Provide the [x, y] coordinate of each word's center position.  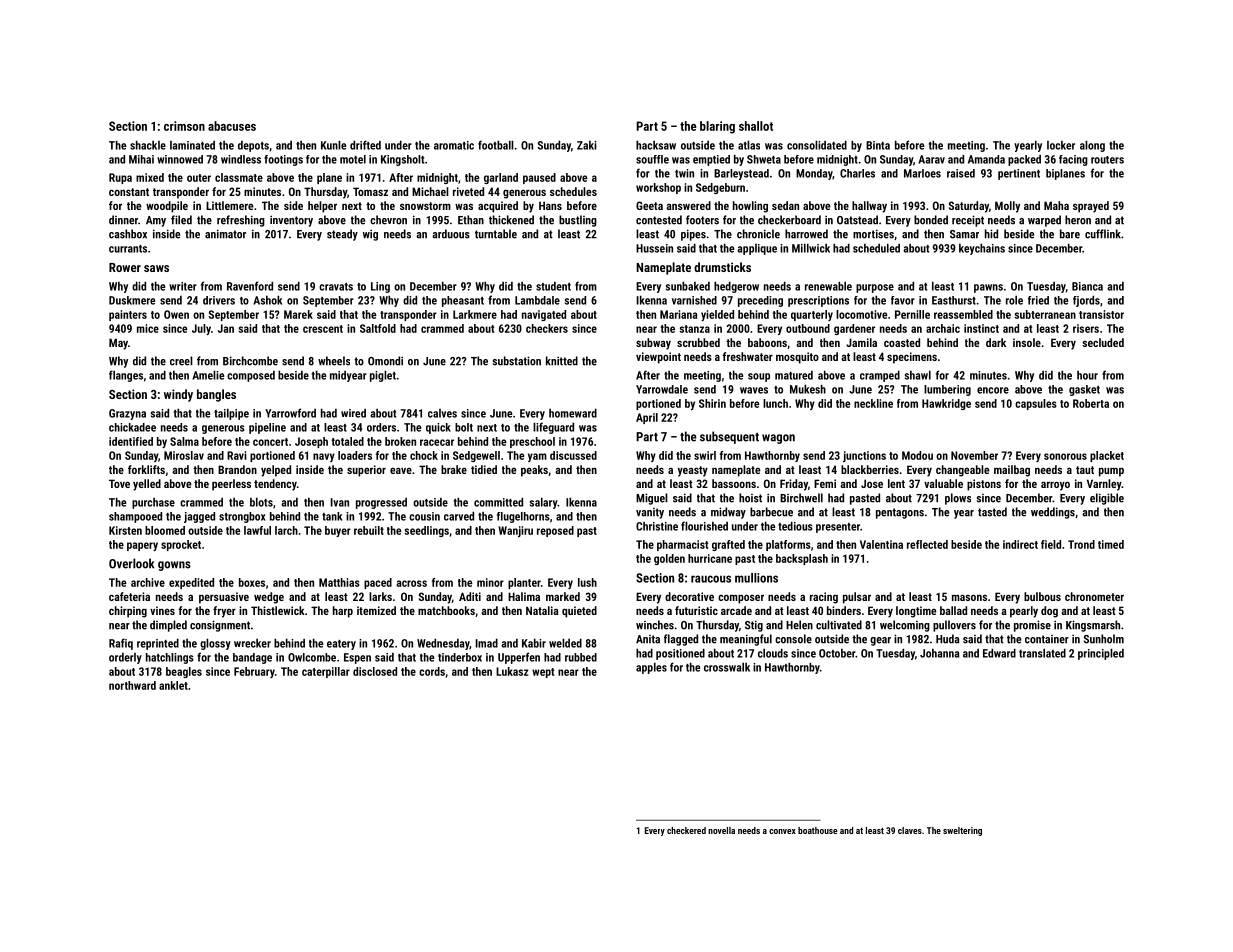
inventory [291, 221]
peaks [534, 471]
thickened [511, 220]
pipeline [267, 428]
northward [132, 685]
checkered [686, 830]
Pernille [912, 314]
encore [993, 390]
